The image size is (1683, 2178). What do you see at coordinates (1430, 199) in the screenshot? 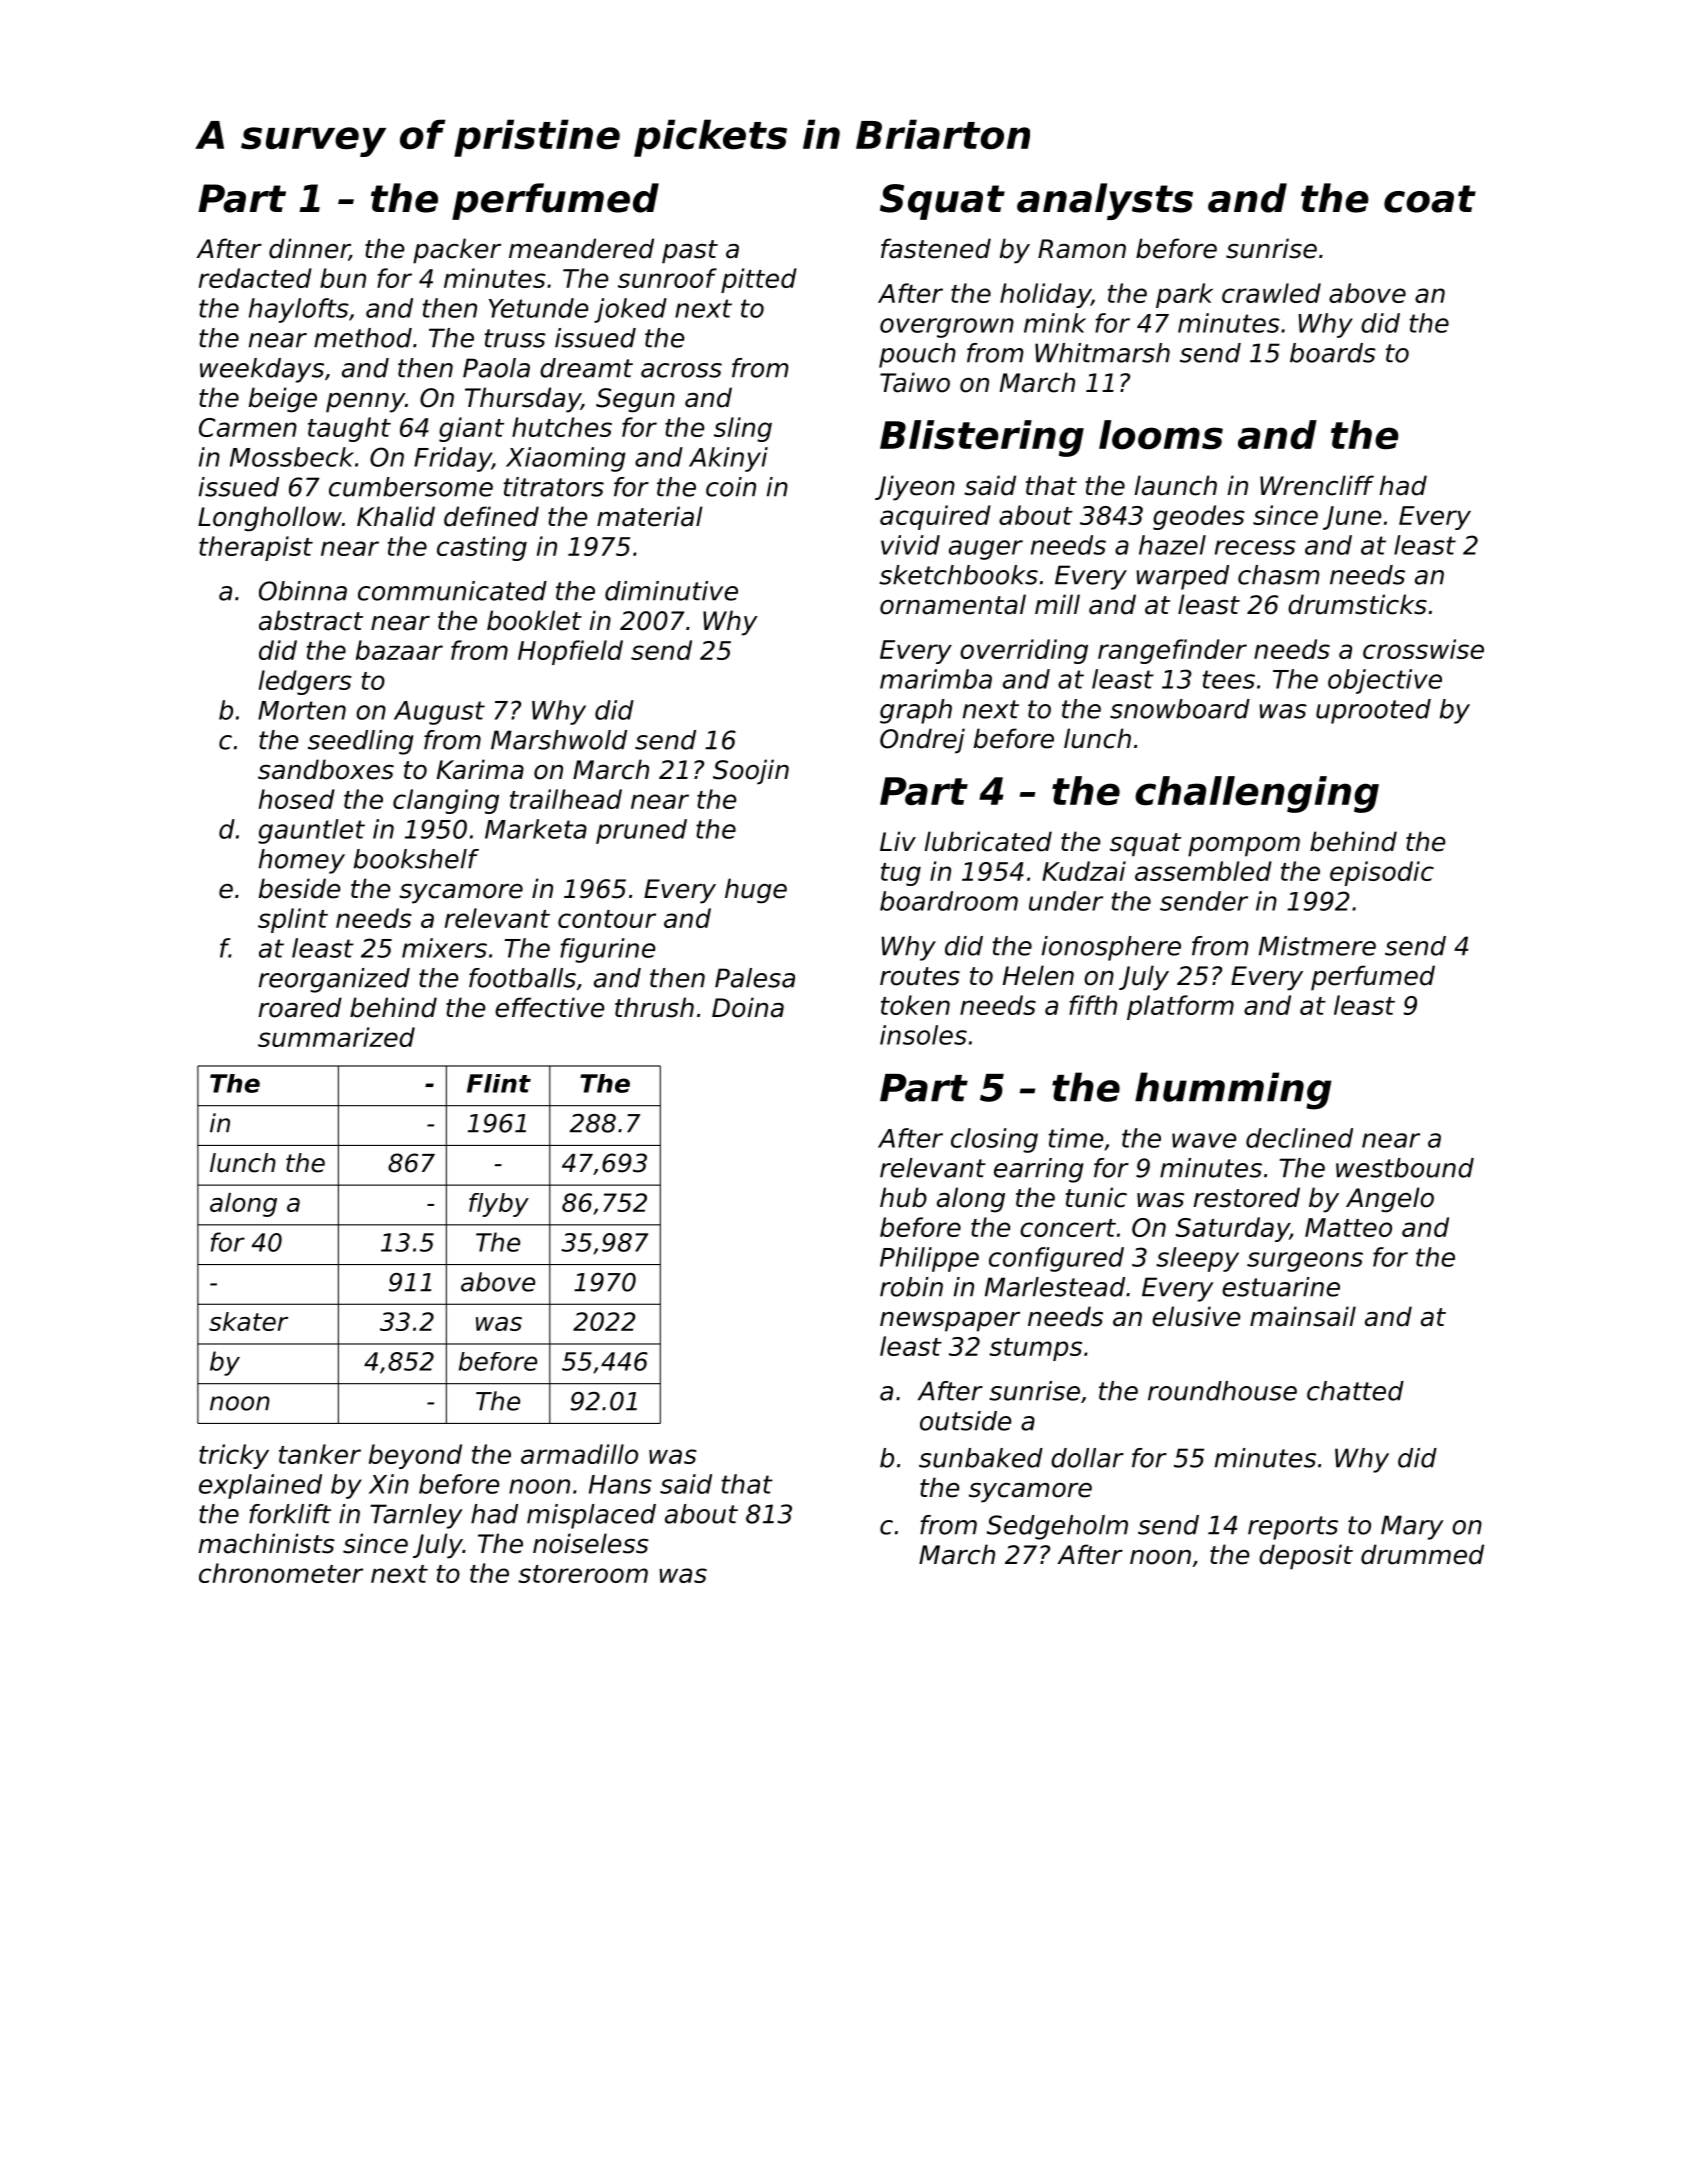
I see `coat` at bounding box center [1430, 199].
